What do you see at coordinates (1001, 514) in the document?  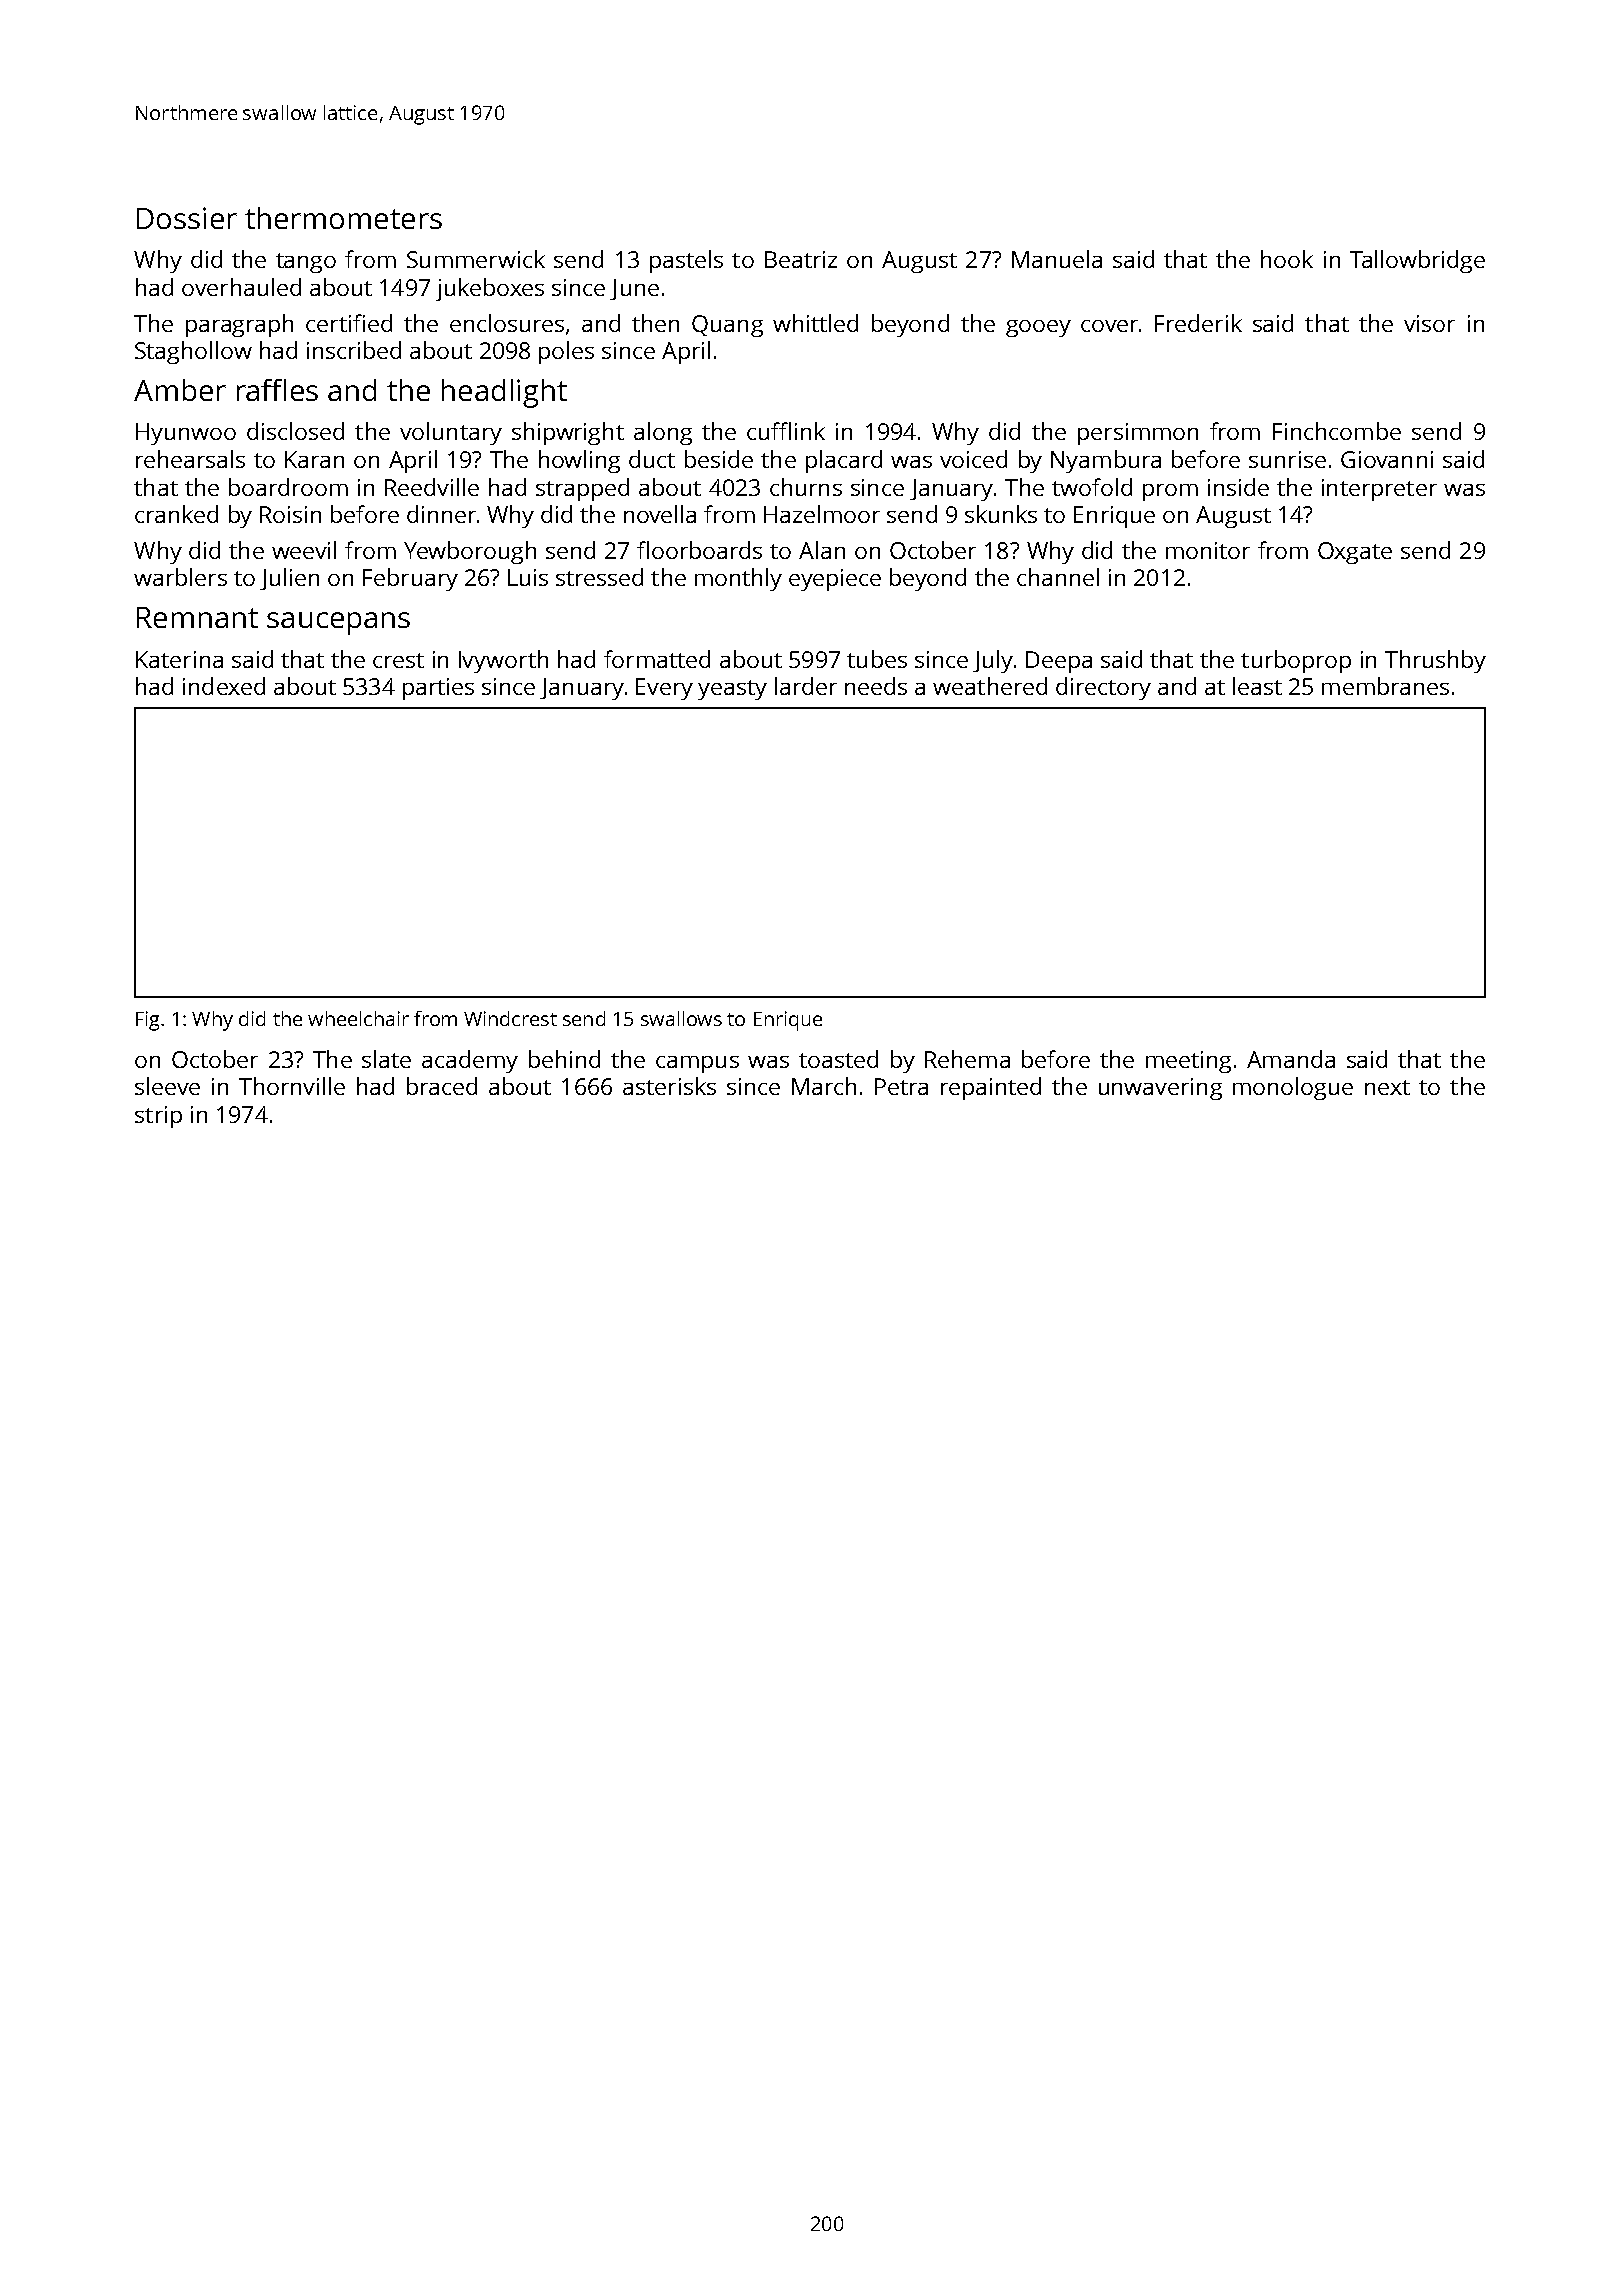 I see `skunks` at bounding box center [1001, 514].
